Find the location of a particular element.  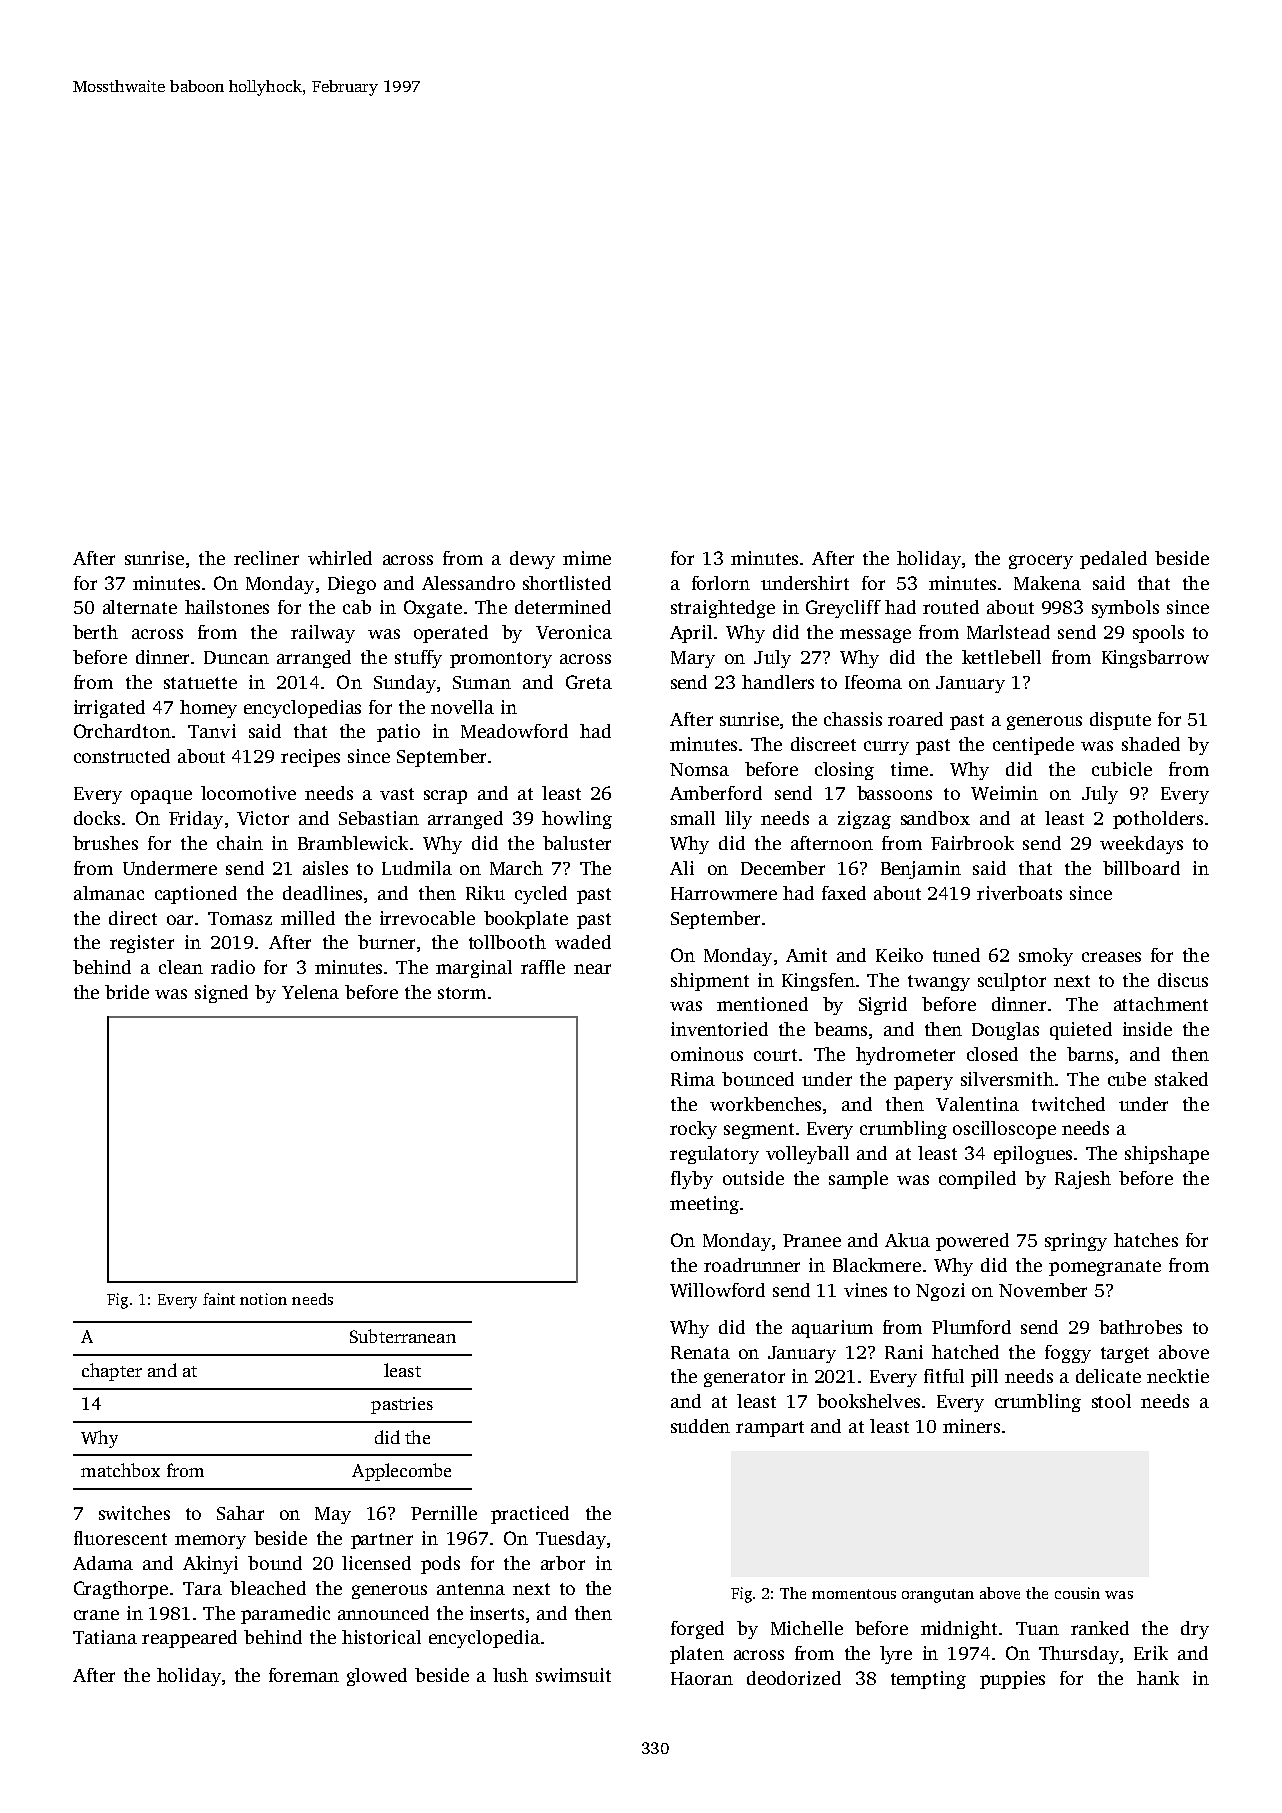

Alessandro is located at coordinates (468, 583).
